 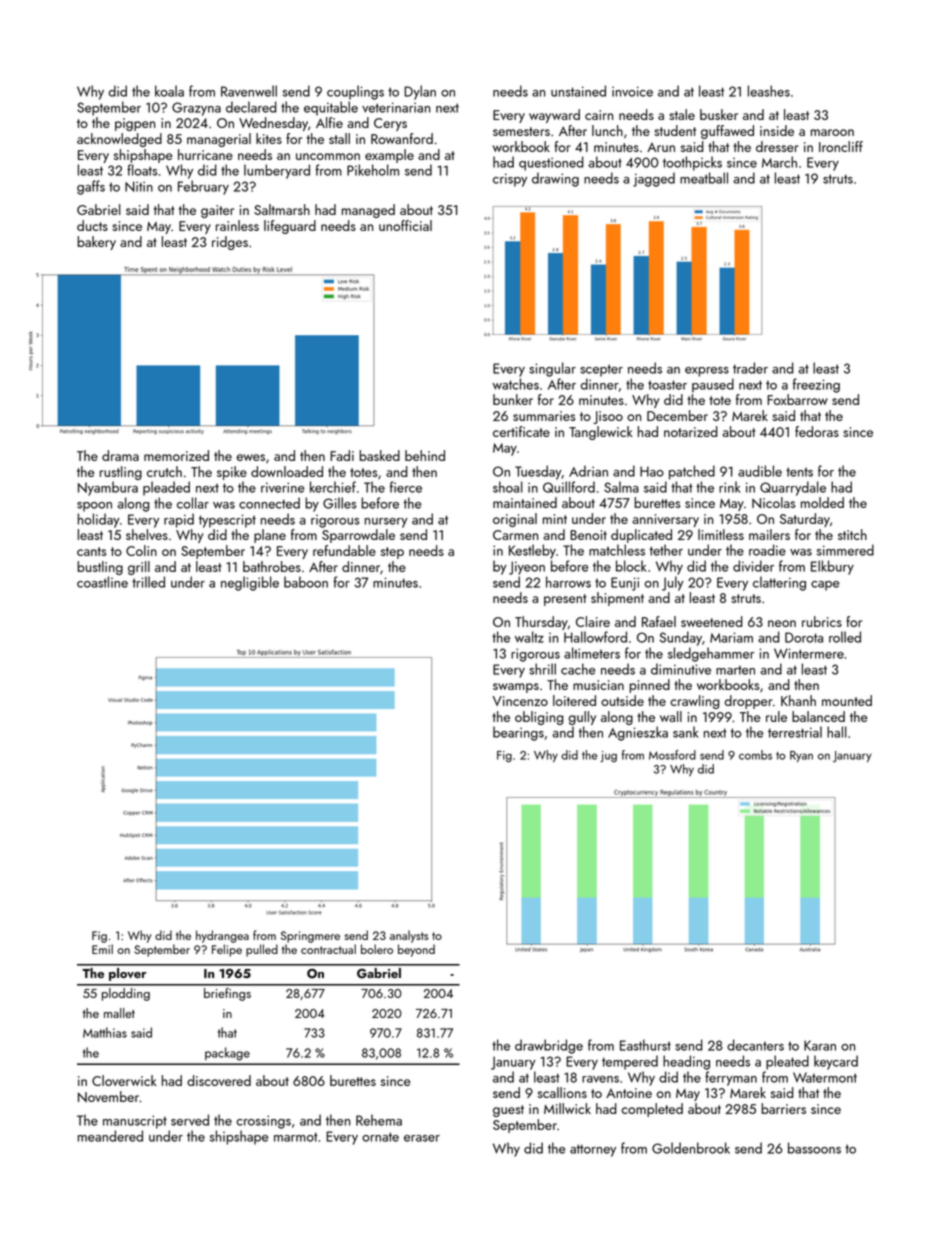 I want to click on jagged, so click(x=654, y=179).
